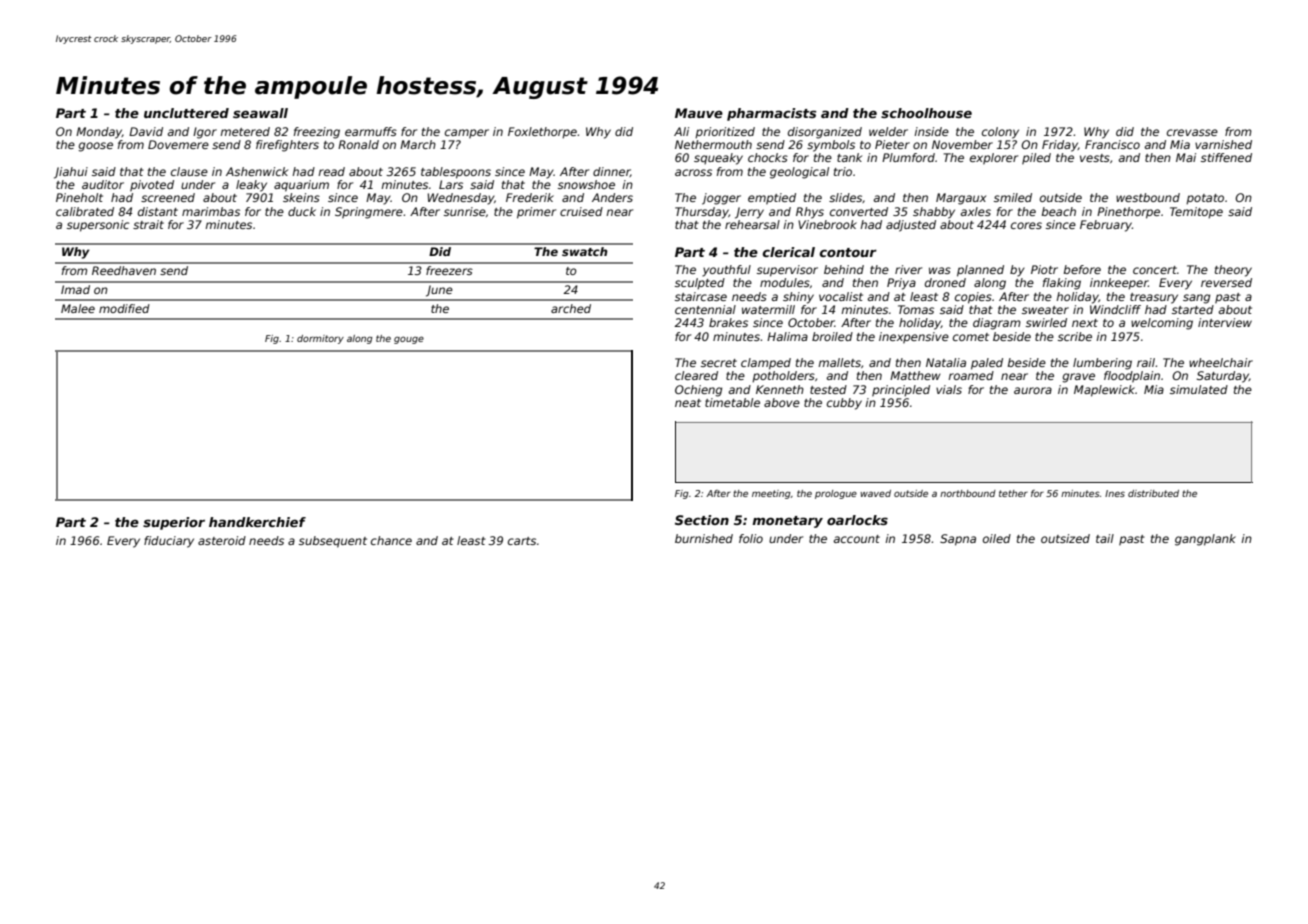 The width and height of the screenshot is (1308, 924). I want to click on dormitory, so click(320, 339).
